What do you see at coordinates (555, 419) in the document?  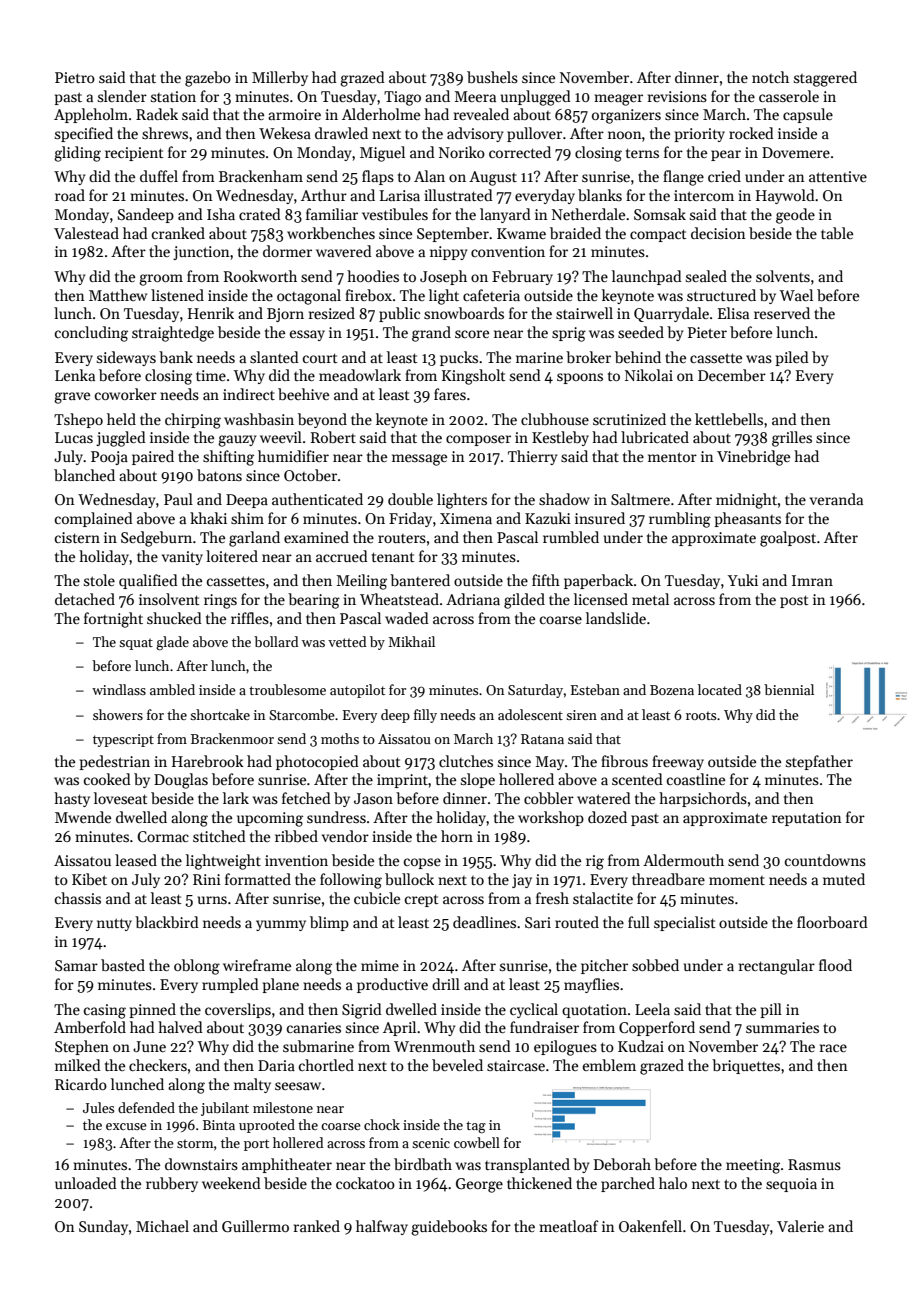 I see `clubhouse` at bounding box center [555, 419].
